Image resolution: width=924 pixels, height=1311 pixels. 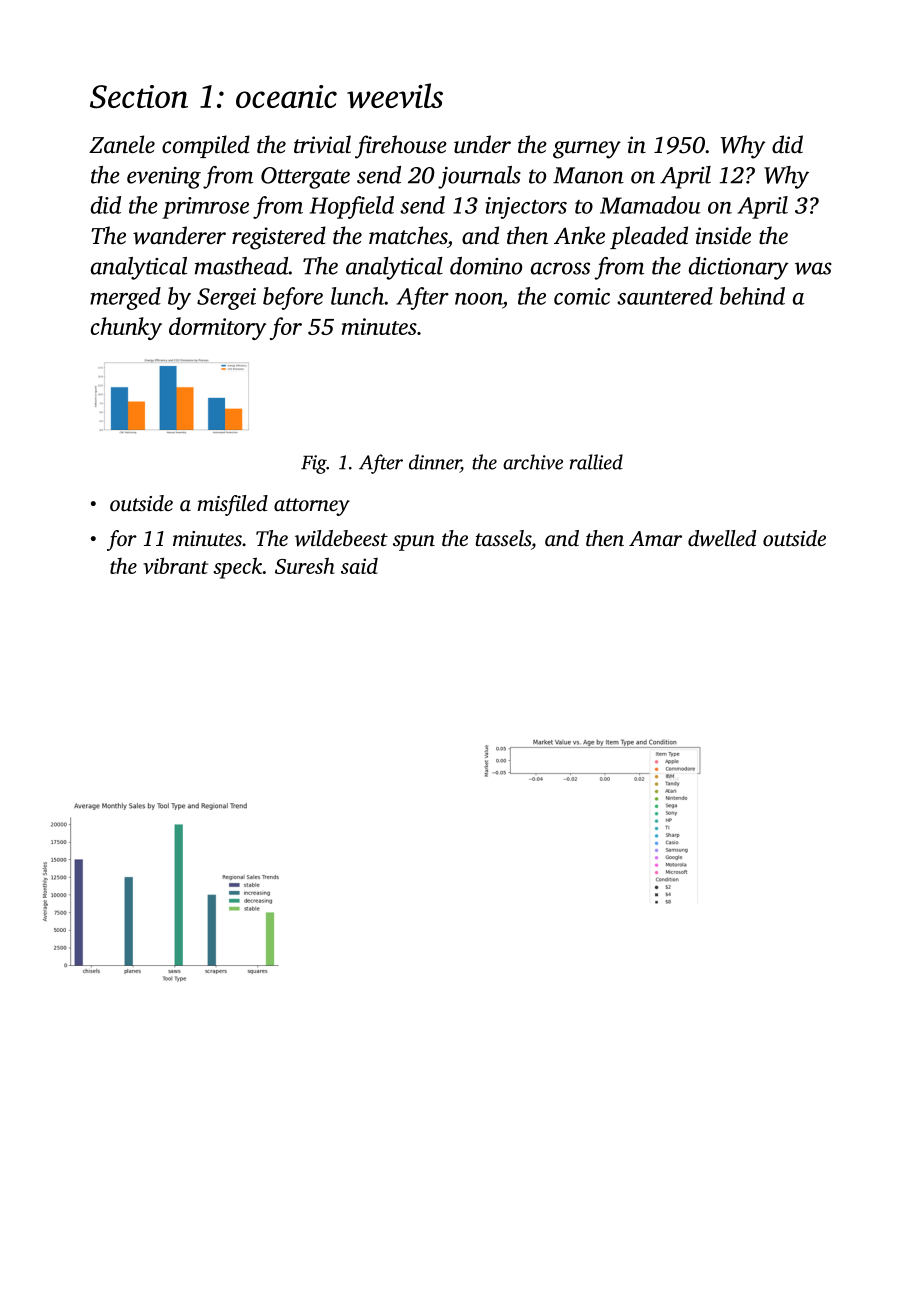 What do you see at coordinates (752, 296) in the document?
I see `behind` at bounding box center [752, 296].
